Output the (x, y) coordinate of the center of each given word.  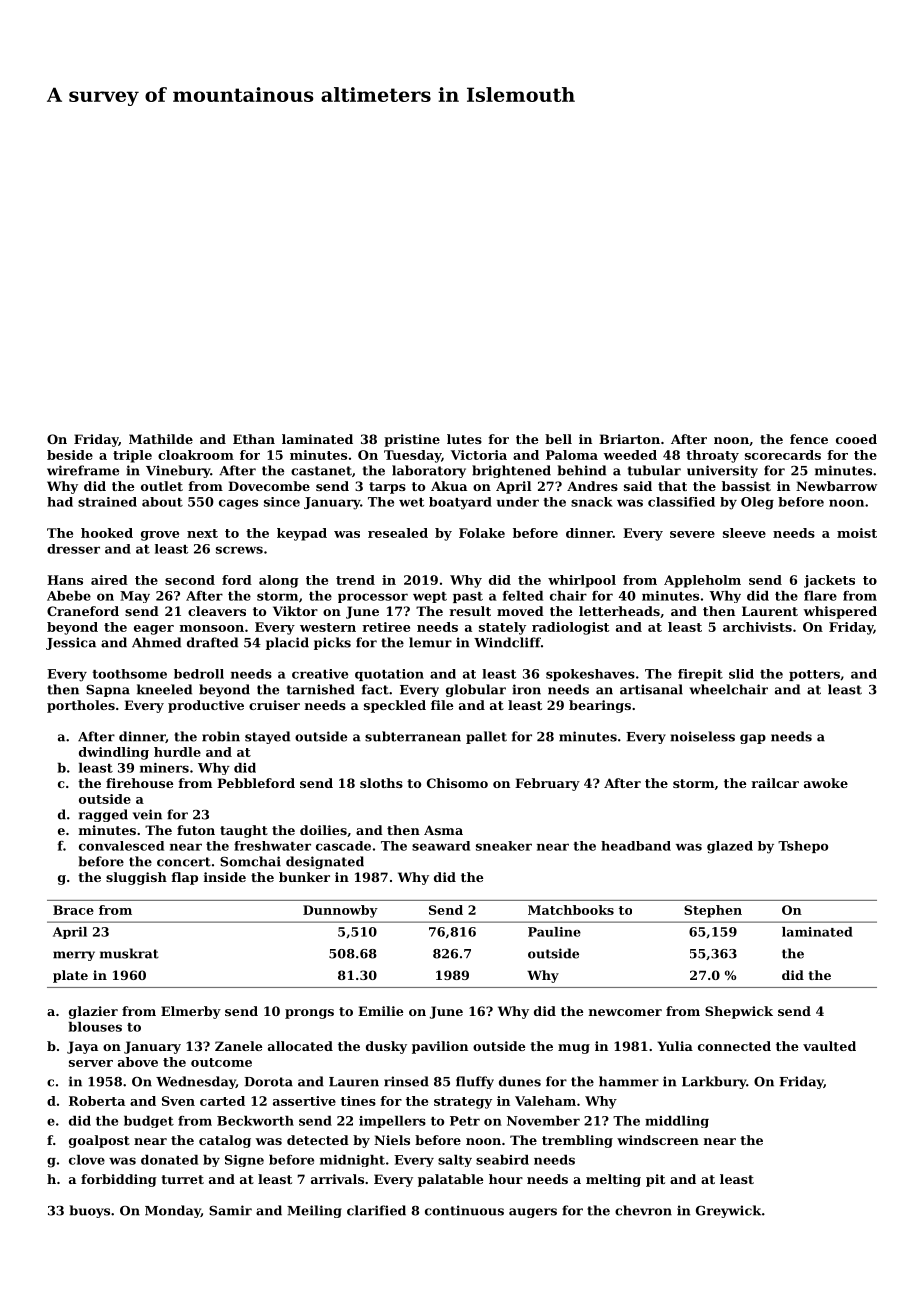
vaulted (829, 1046)
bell (558, 439)
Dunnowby (340, 911)
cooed (856, 439)
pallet (486, 737)
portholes (81, 706)
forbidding (119, 1180)
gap (753, 739)
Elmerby (191, 1012)
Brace (73, 910)
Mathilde (161, 439)
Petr (465, 1121)
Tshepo (803, 847)
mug (574, 1049)
